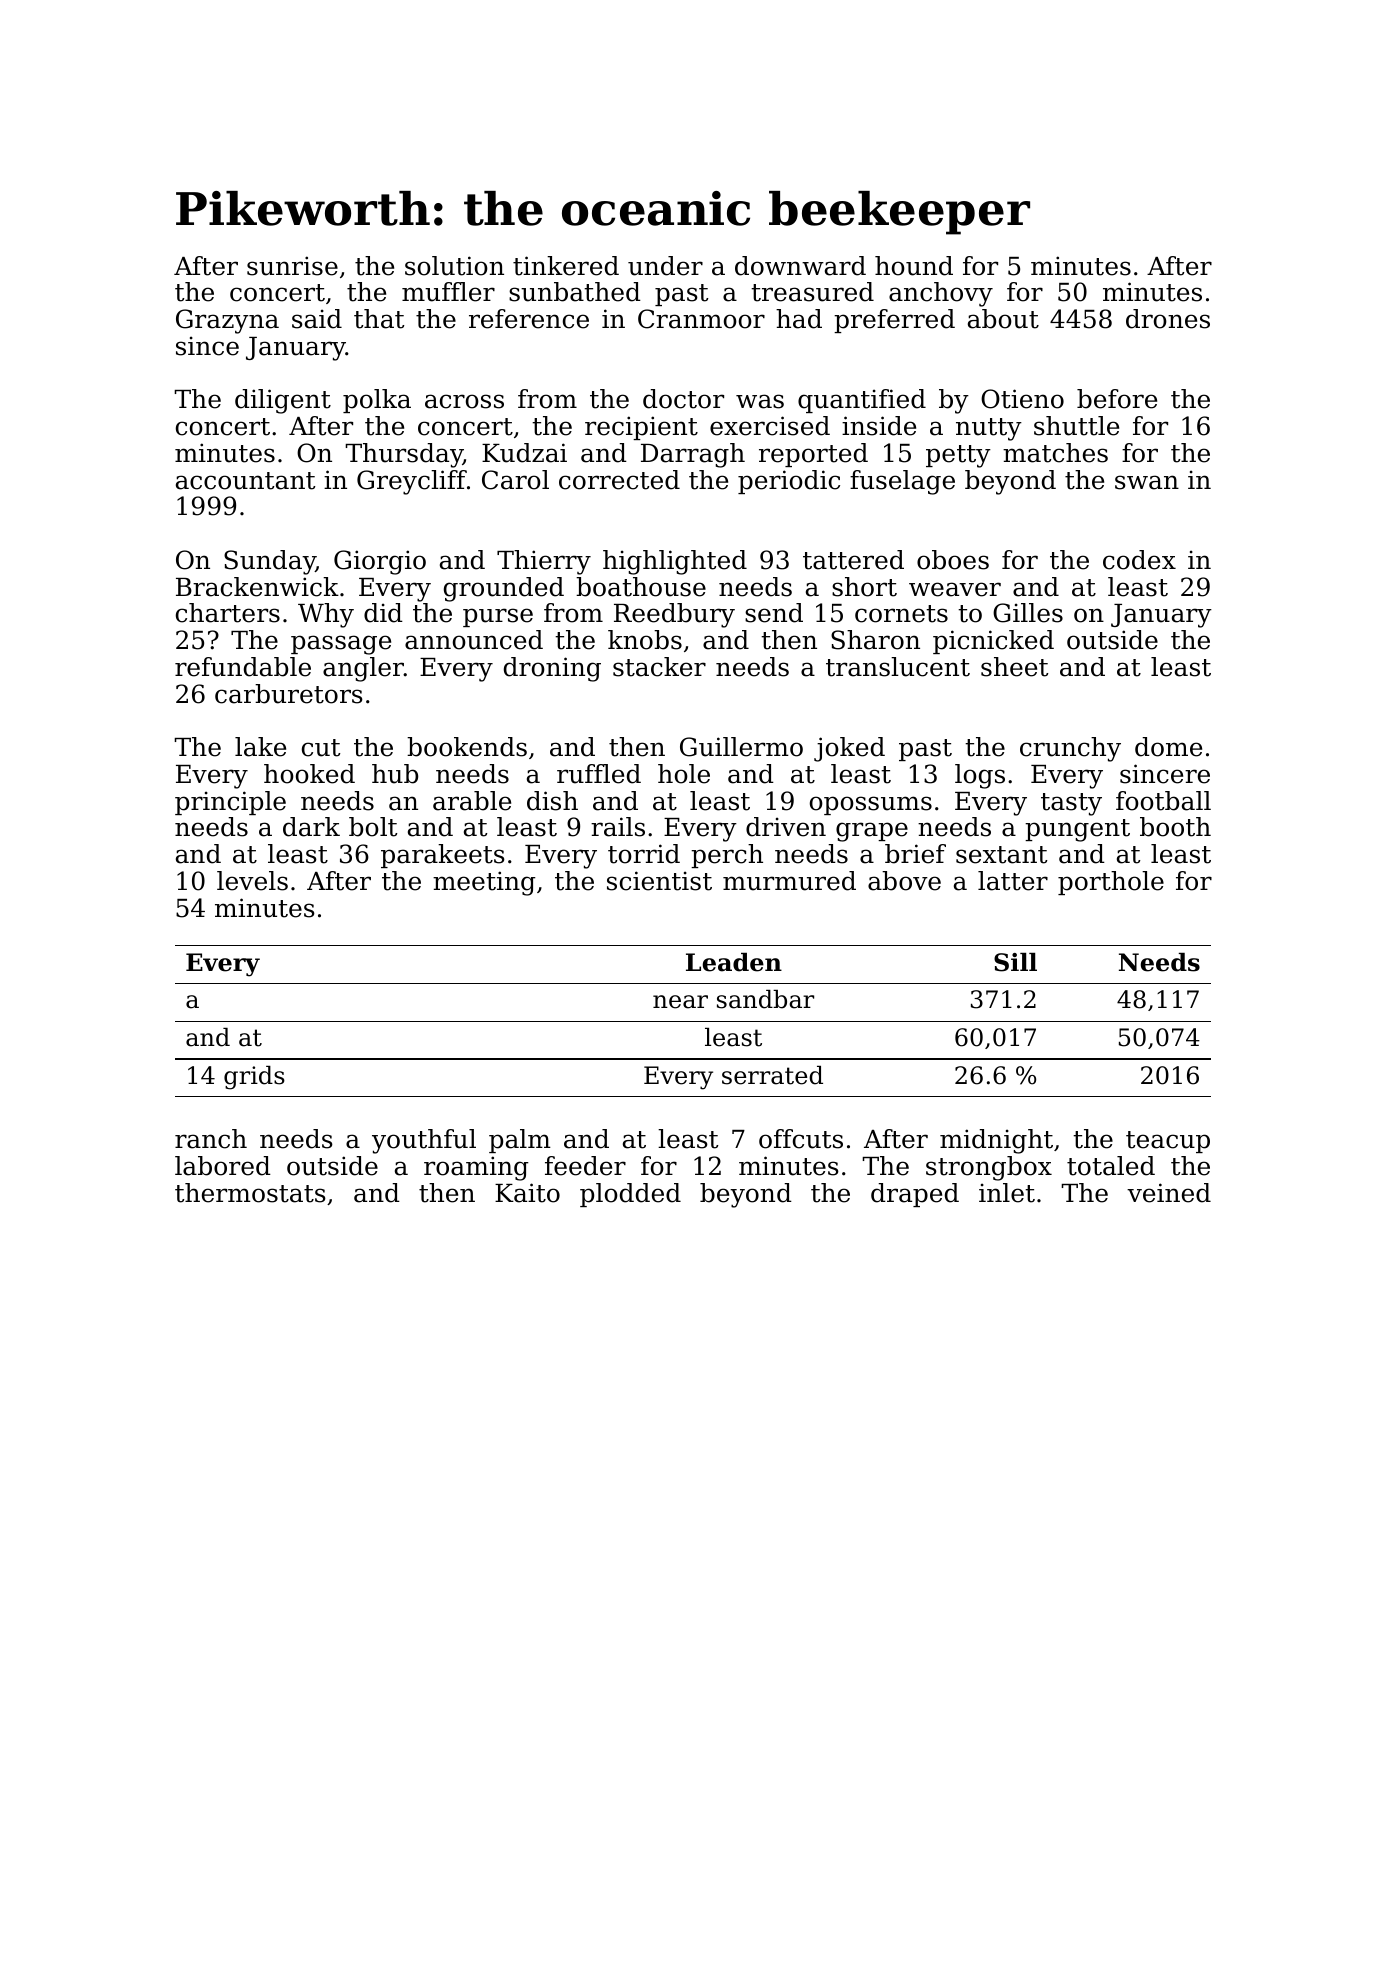  What do you see at coordinates (599, 774) in the screenshot?
I see `ruffled` at bounding box center [599, 774].
